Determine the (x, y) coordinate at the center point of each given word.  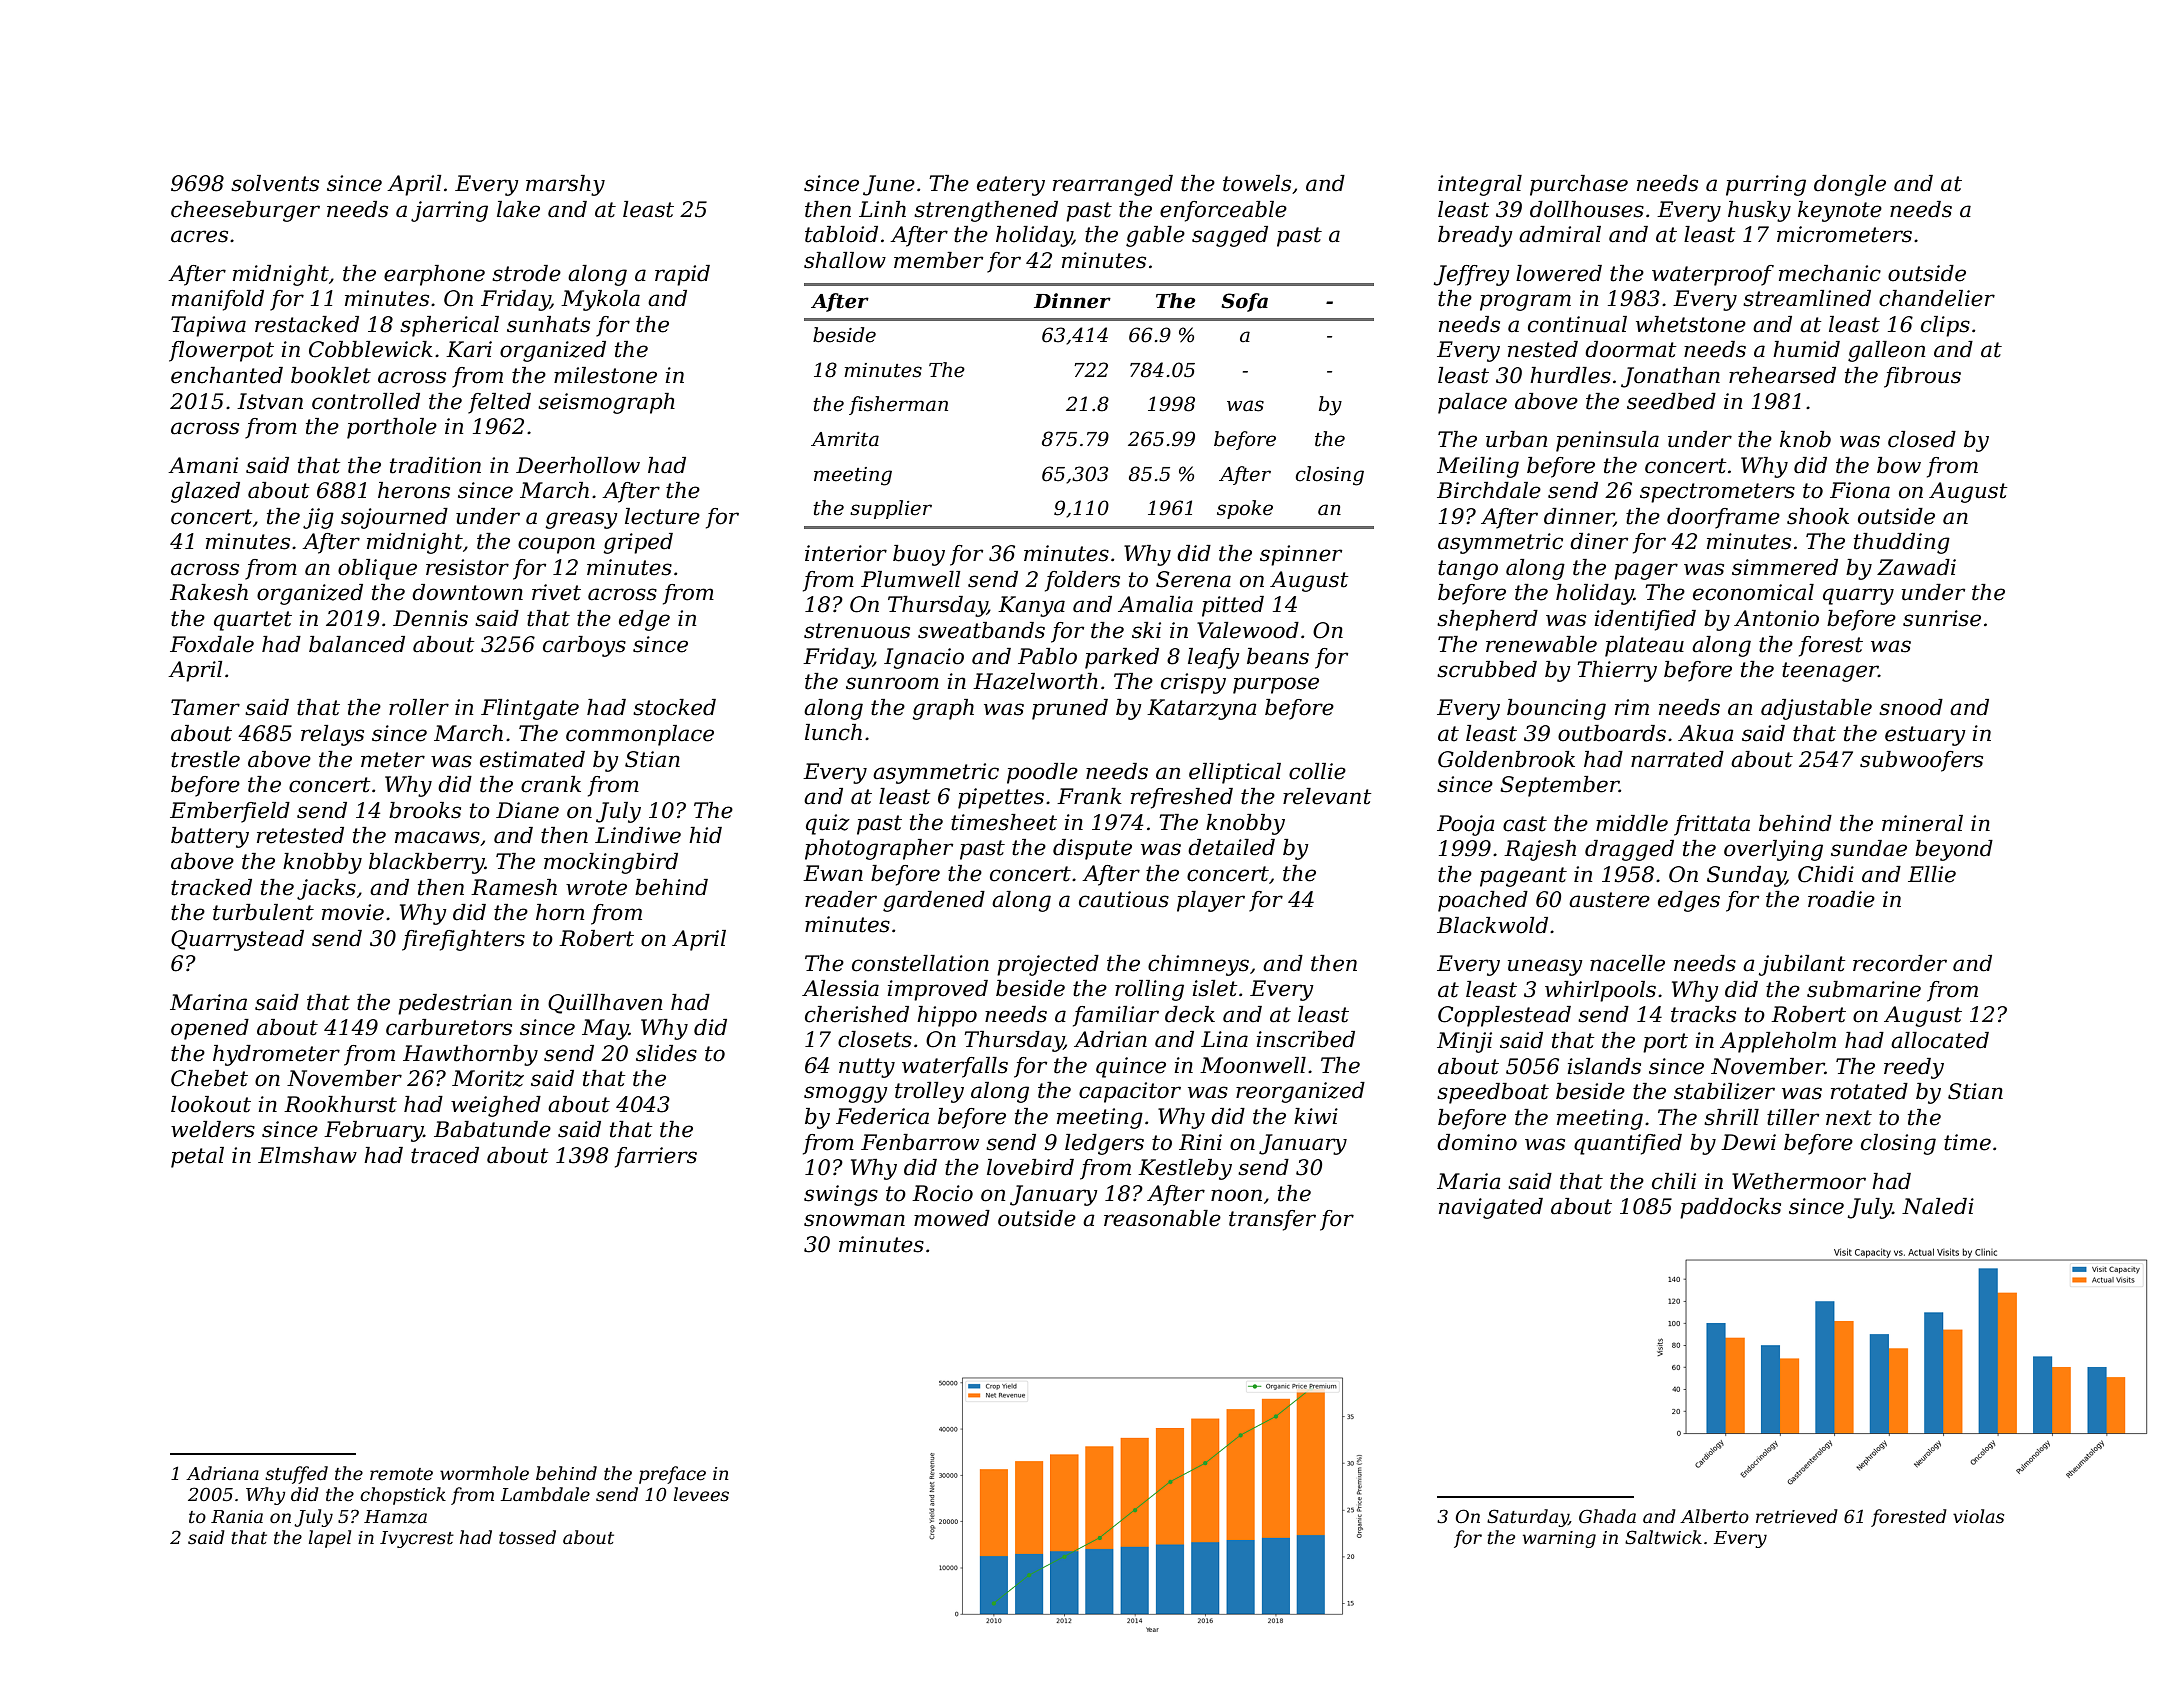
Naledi (1938, 1206)
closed (1922, 439)
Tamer (205, 707)
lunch (833, 732)
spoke (1245, 509)
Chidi (1826, 874)
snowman (854, 1220)
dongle (1850, 185)
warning (1559, 1539)
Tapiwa (208, 326)
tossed (527, 1537)
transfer (1272, 1220)
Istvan (270, 401)
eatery (1011, 186)
